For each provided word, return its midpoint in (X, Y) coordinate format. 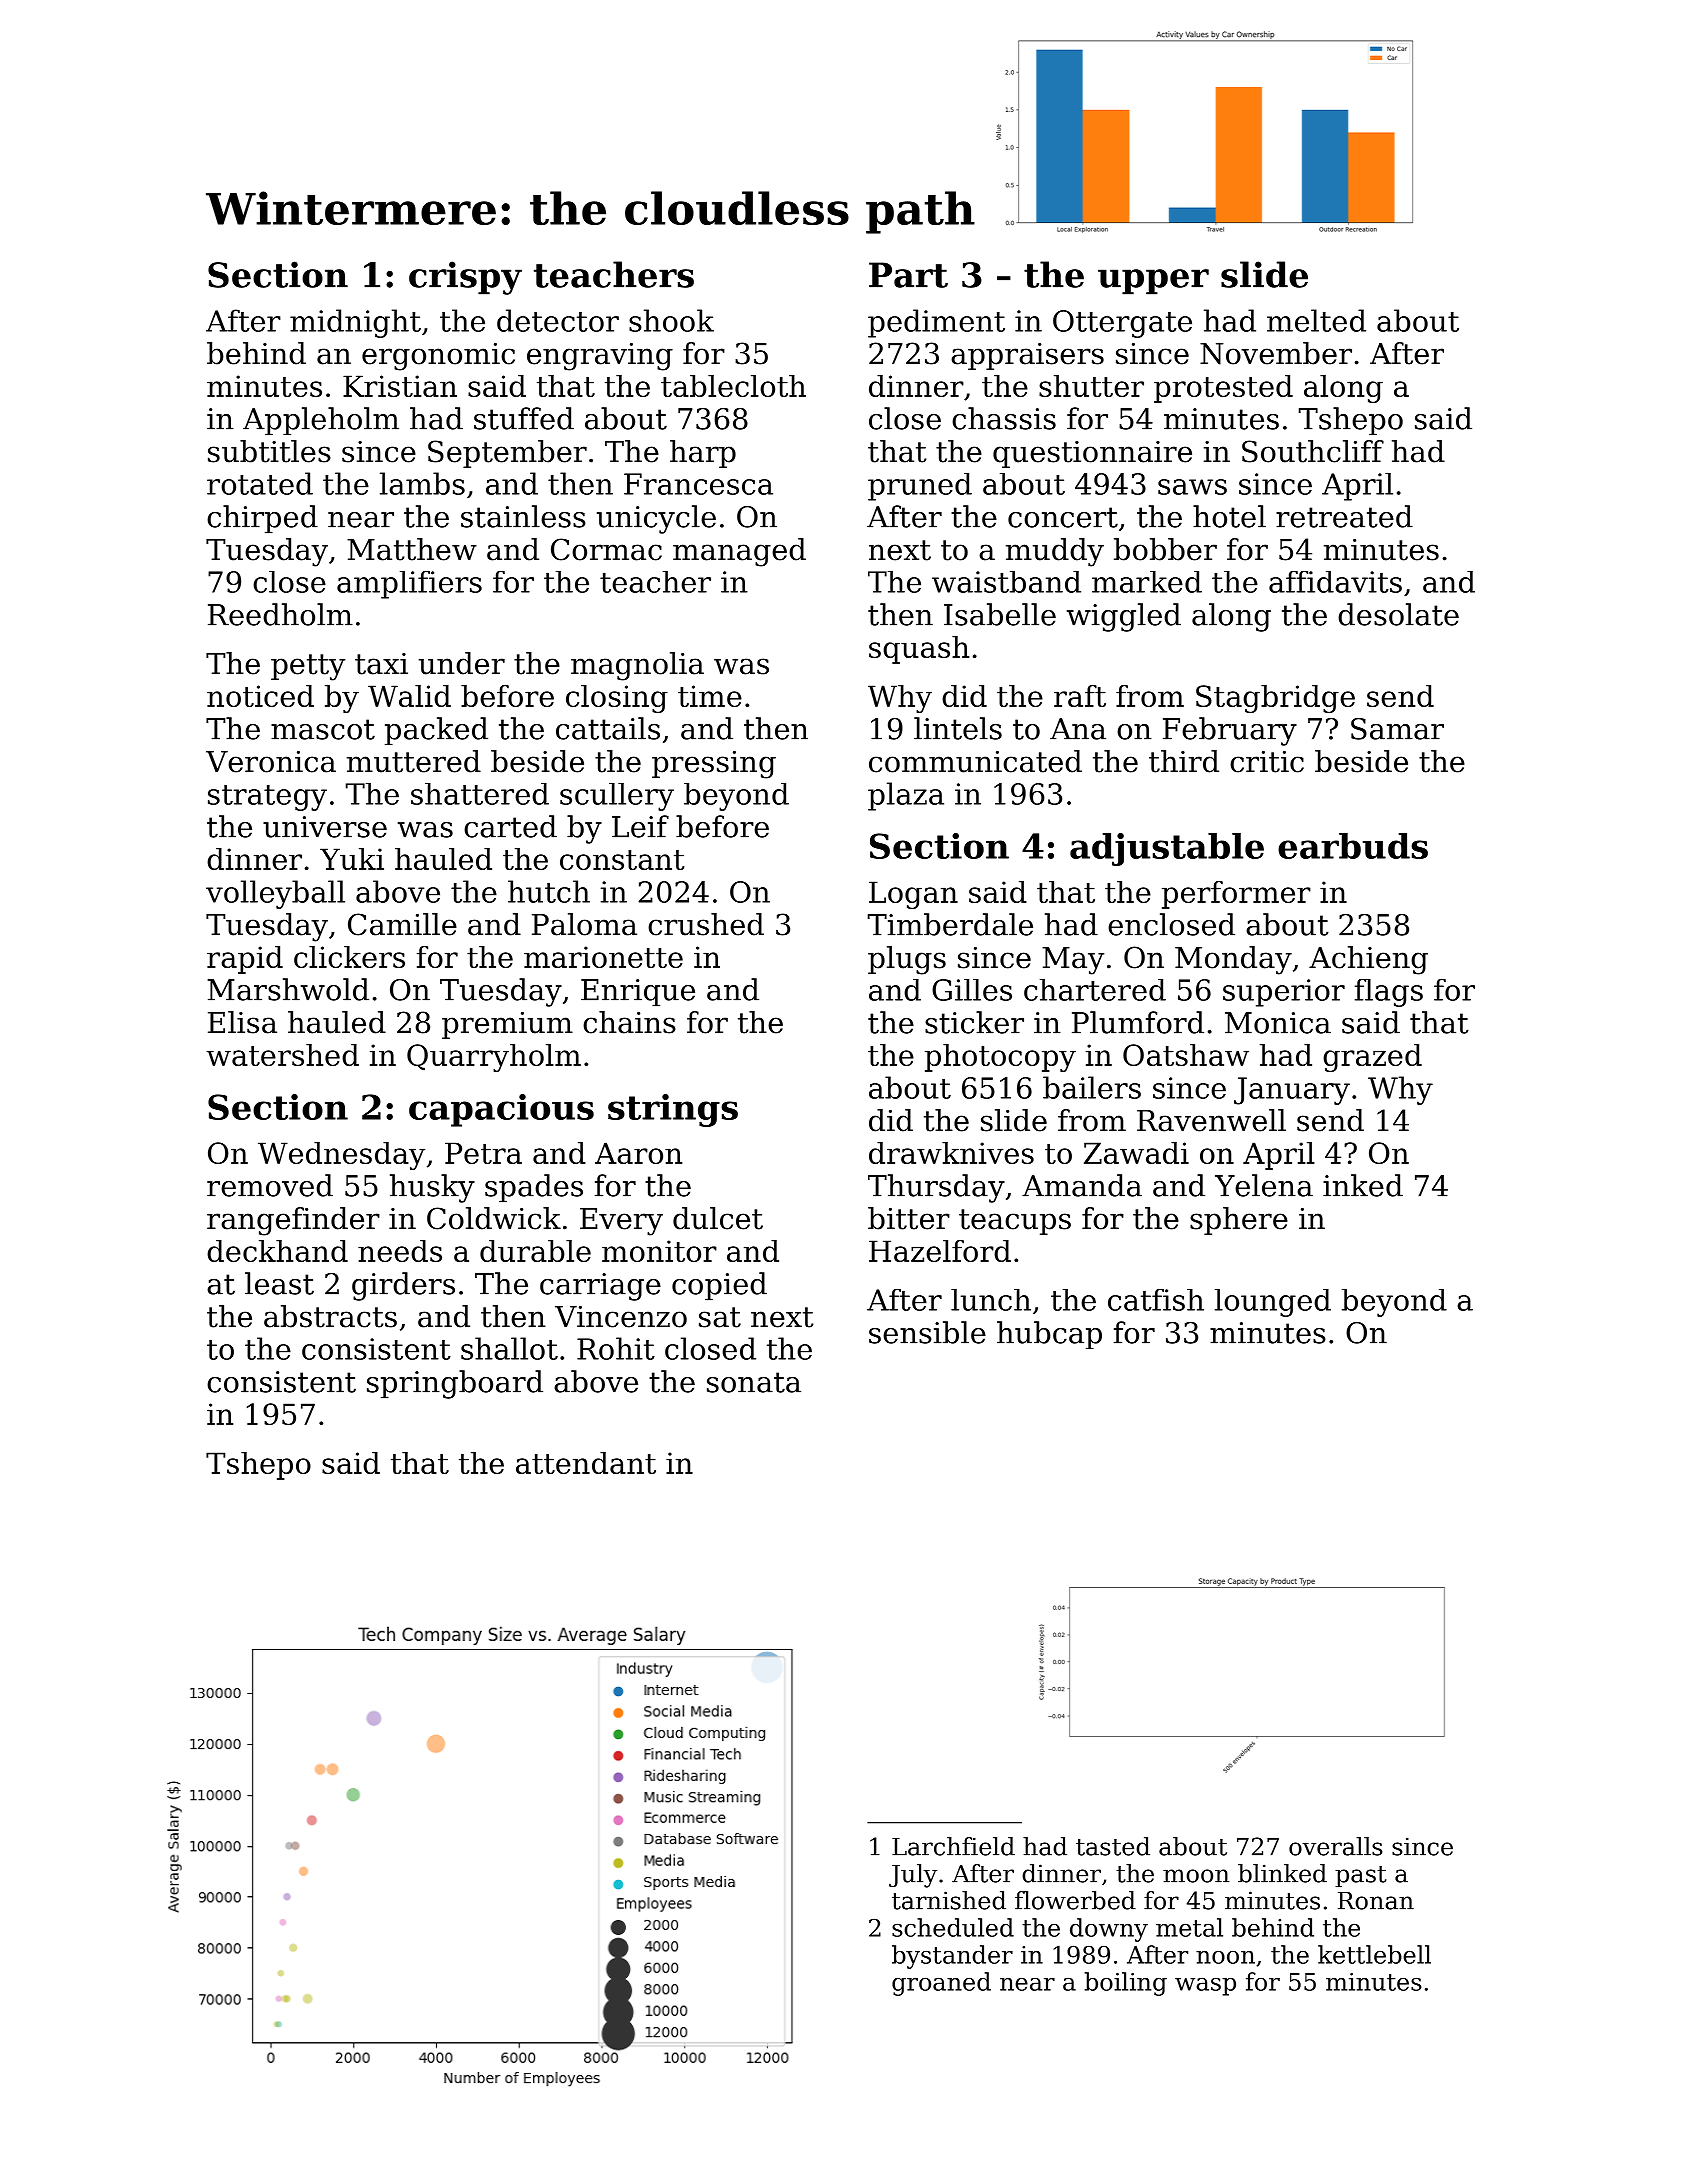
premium (507, 1025)
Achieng (1368, 960)
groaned (941, 1984)
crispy (465, 278)
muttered (414, 761)
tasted (1113, 1846)
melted (1316, 320)
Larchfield (953, 1846)
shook (671, 320)
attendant (586, 1463)
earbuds (1353, 846)
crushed (706, 924)
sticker (974, 1022)
